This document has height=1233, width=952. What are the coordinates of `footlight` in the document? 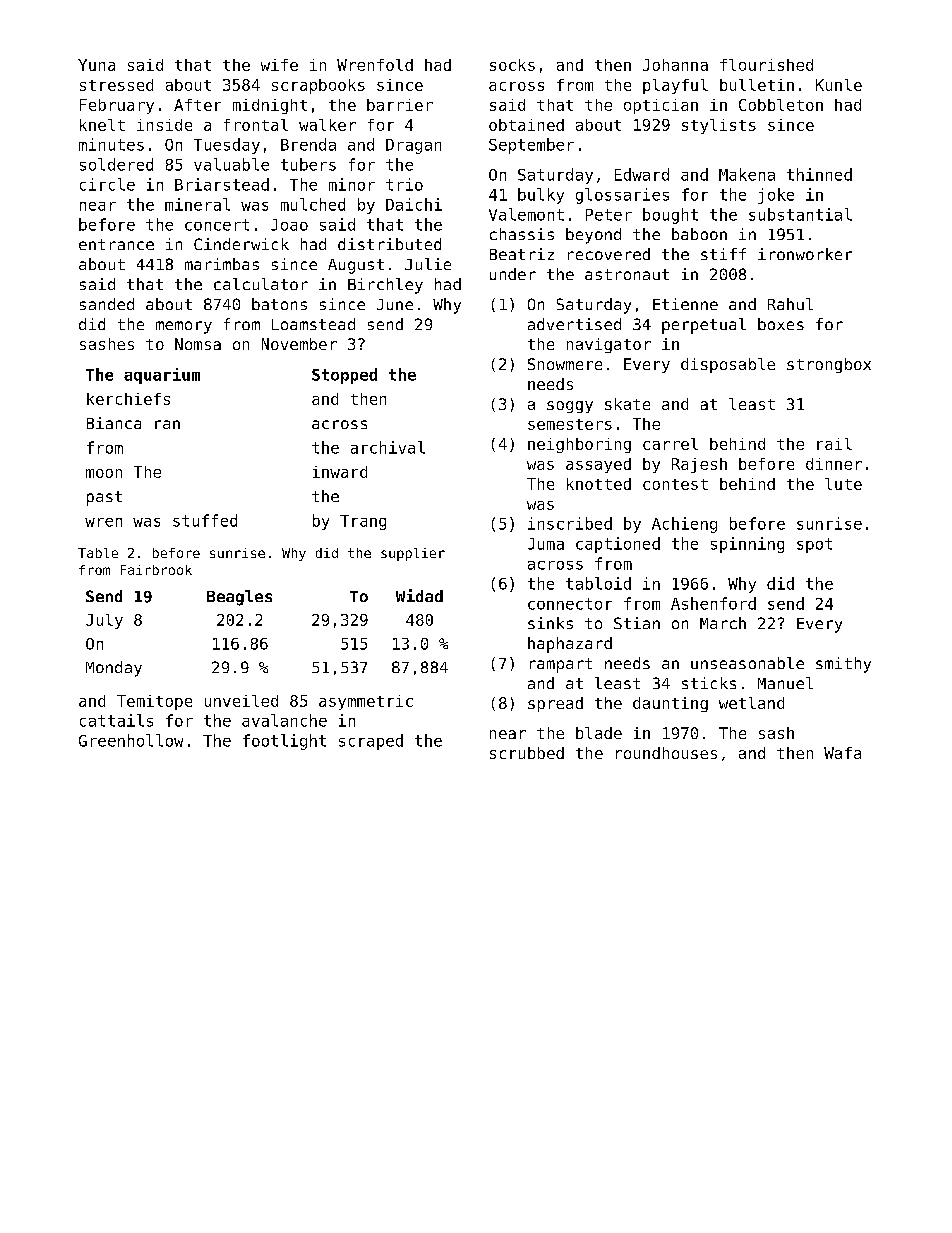 It's located at (284, 742).
